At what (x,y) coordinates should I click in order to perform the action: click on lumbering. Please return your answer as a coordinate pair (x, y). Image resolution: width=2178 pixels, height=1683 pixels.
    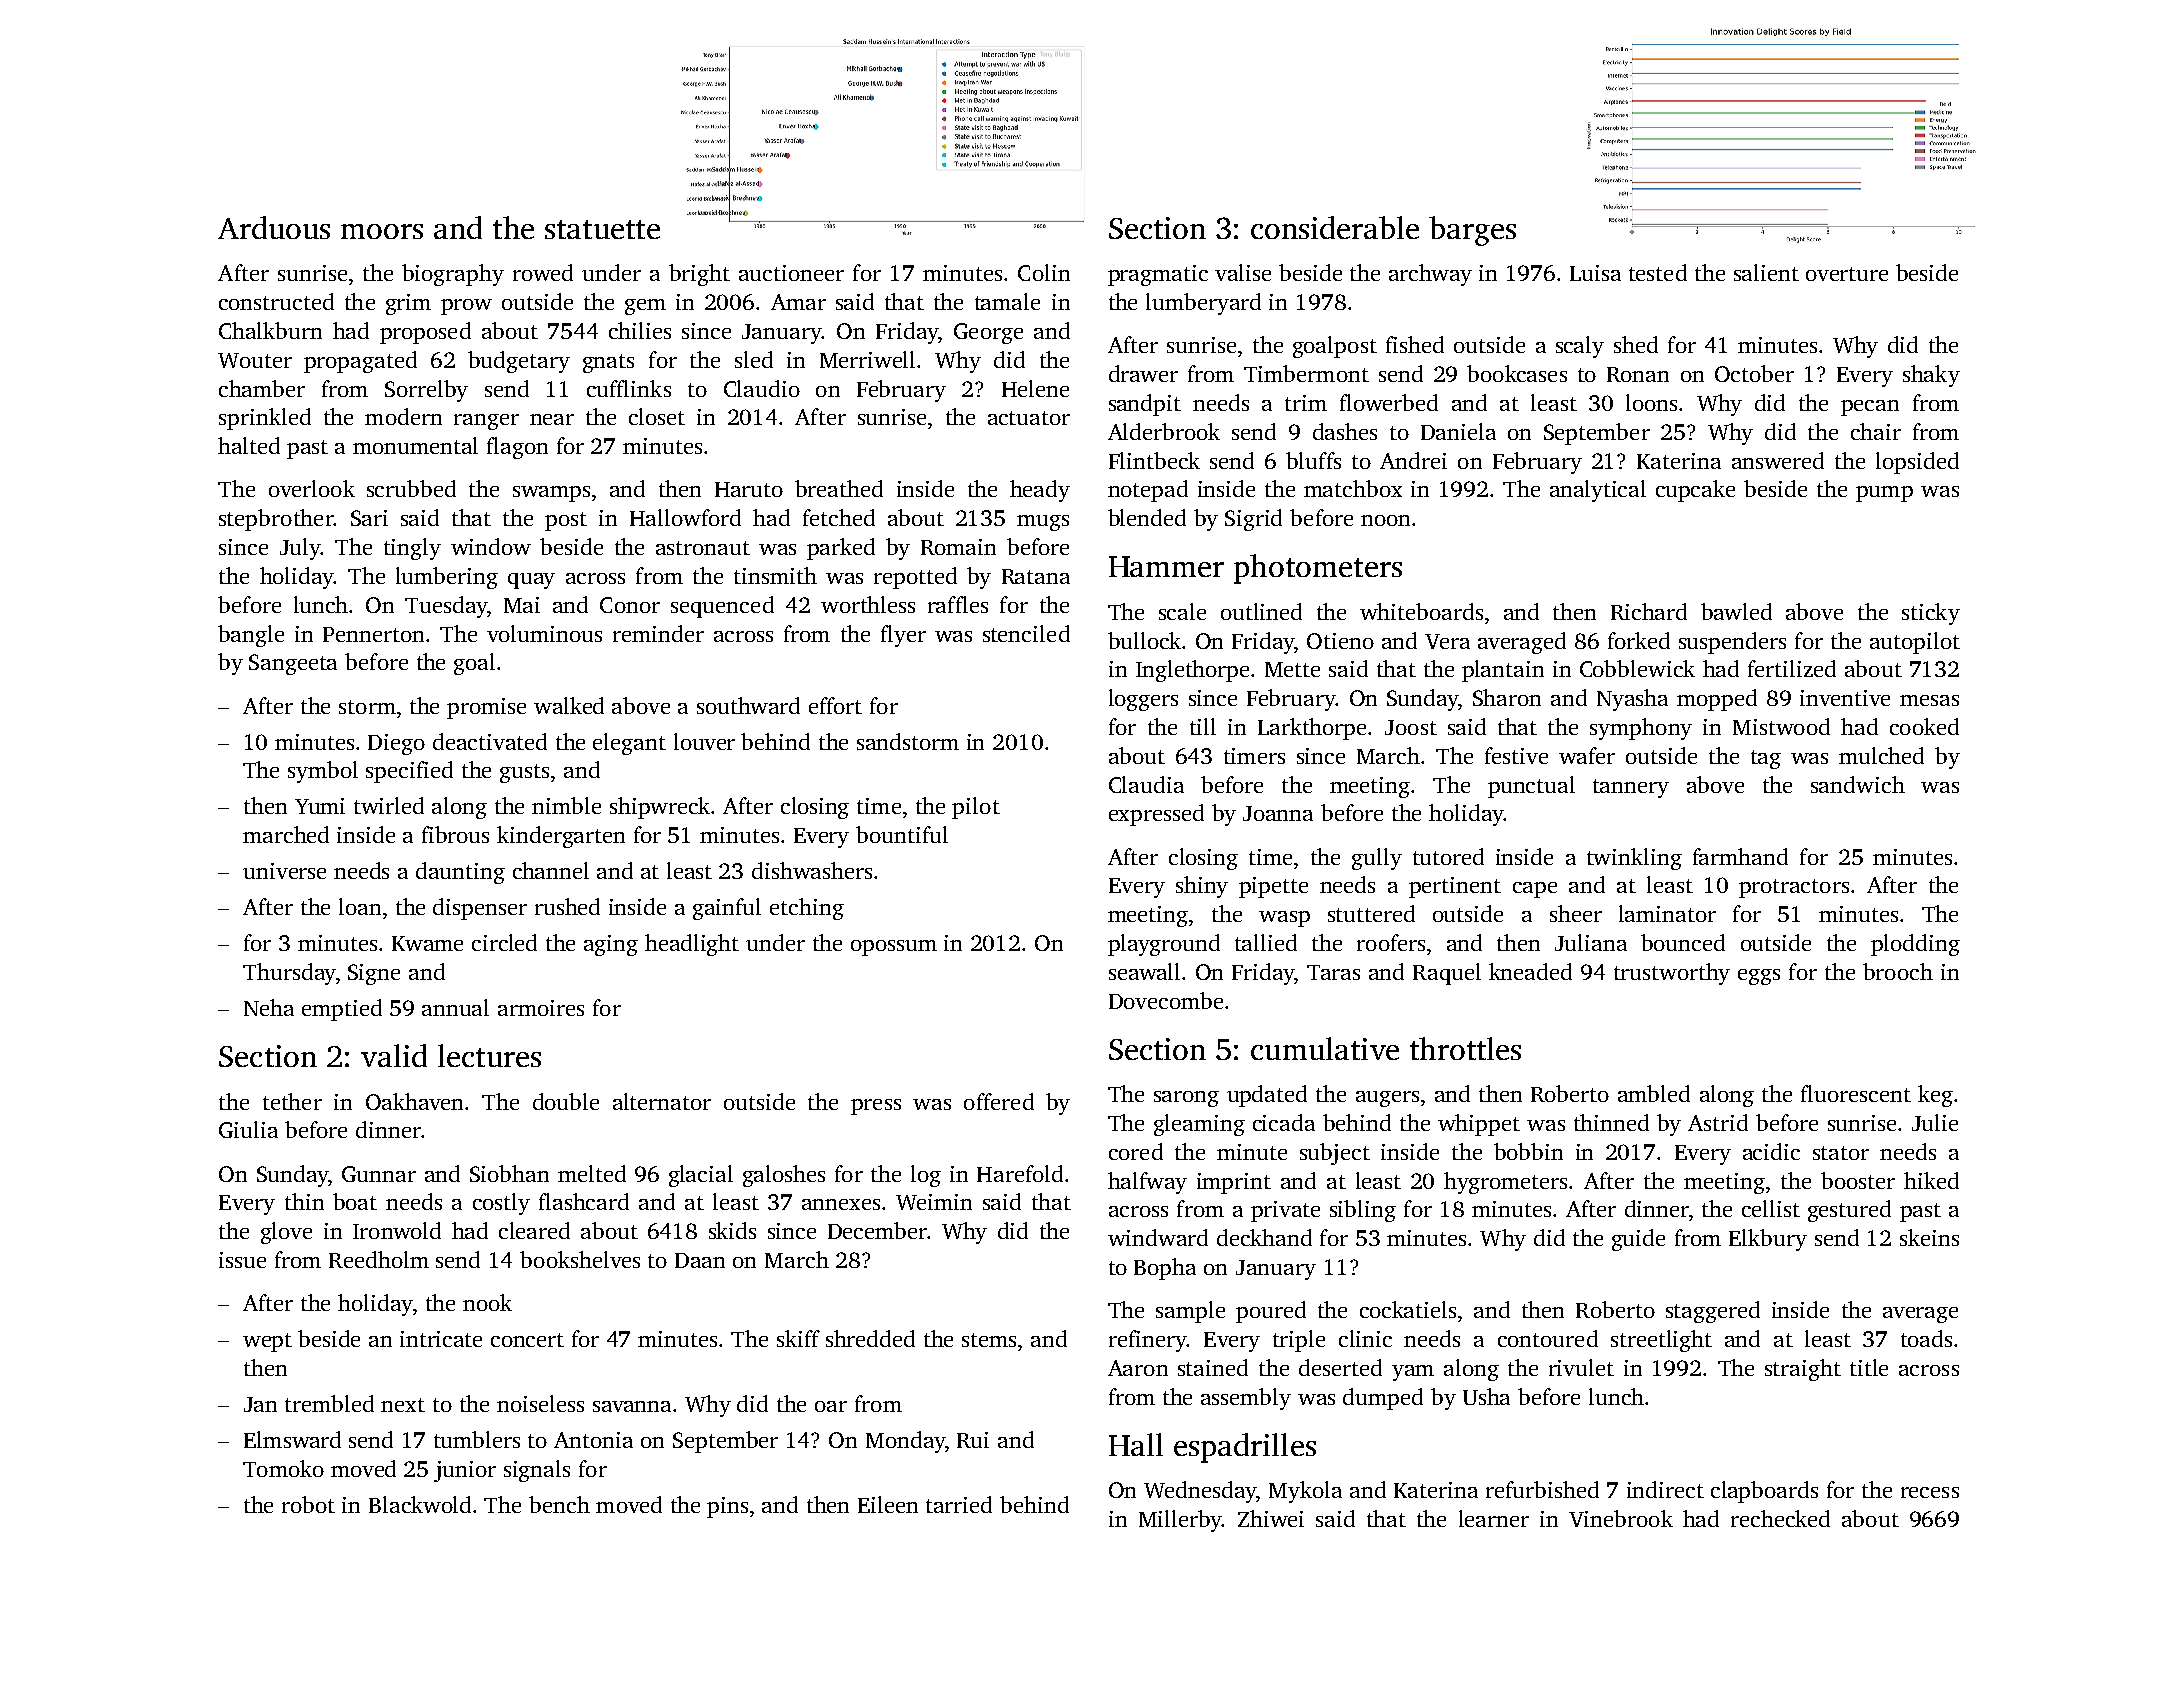
    Looking at the image, I should click on (447, 578).
